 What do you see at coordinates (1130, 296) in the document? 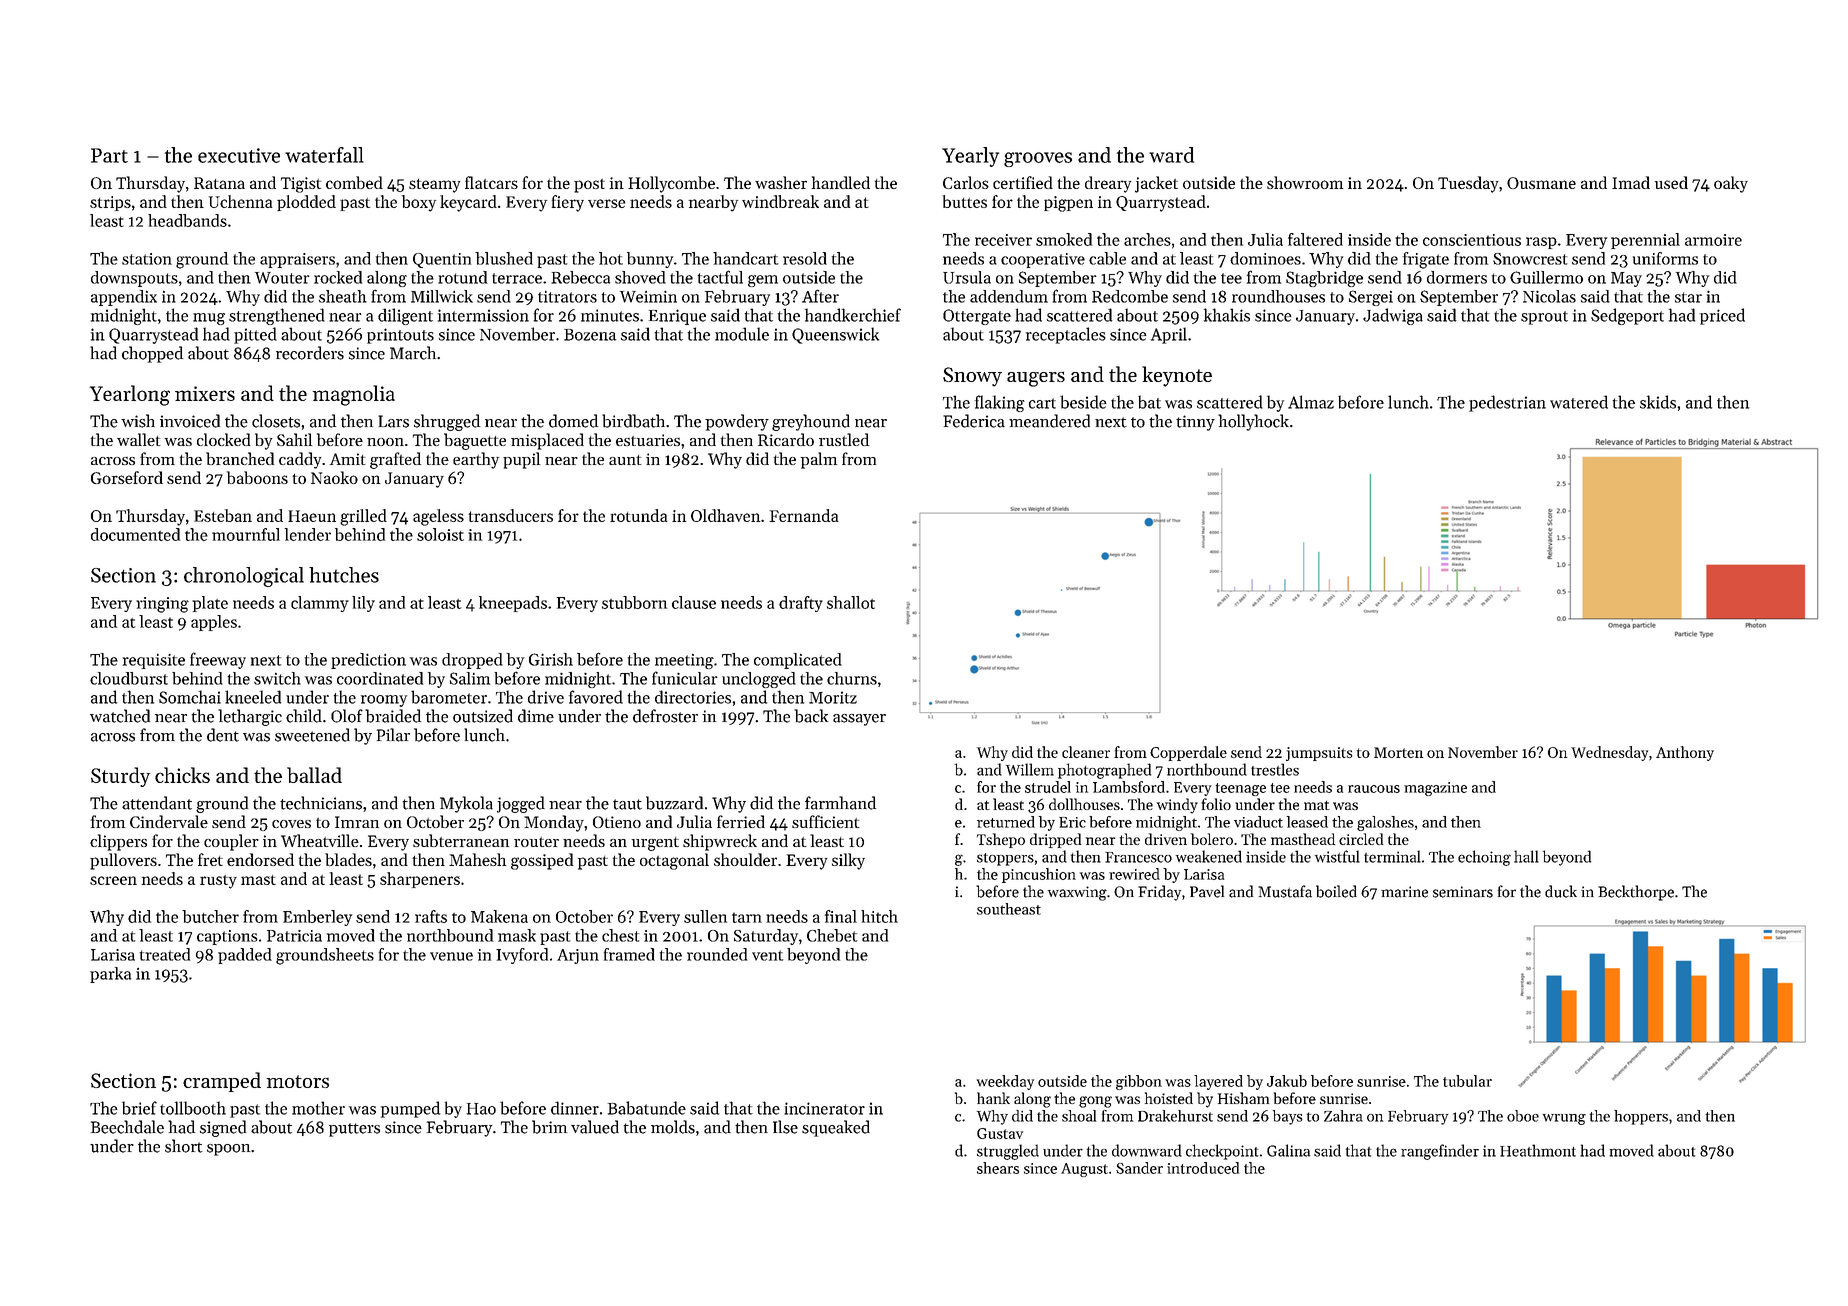
I see `Redcombe` at bounding box center [1130, 296].
